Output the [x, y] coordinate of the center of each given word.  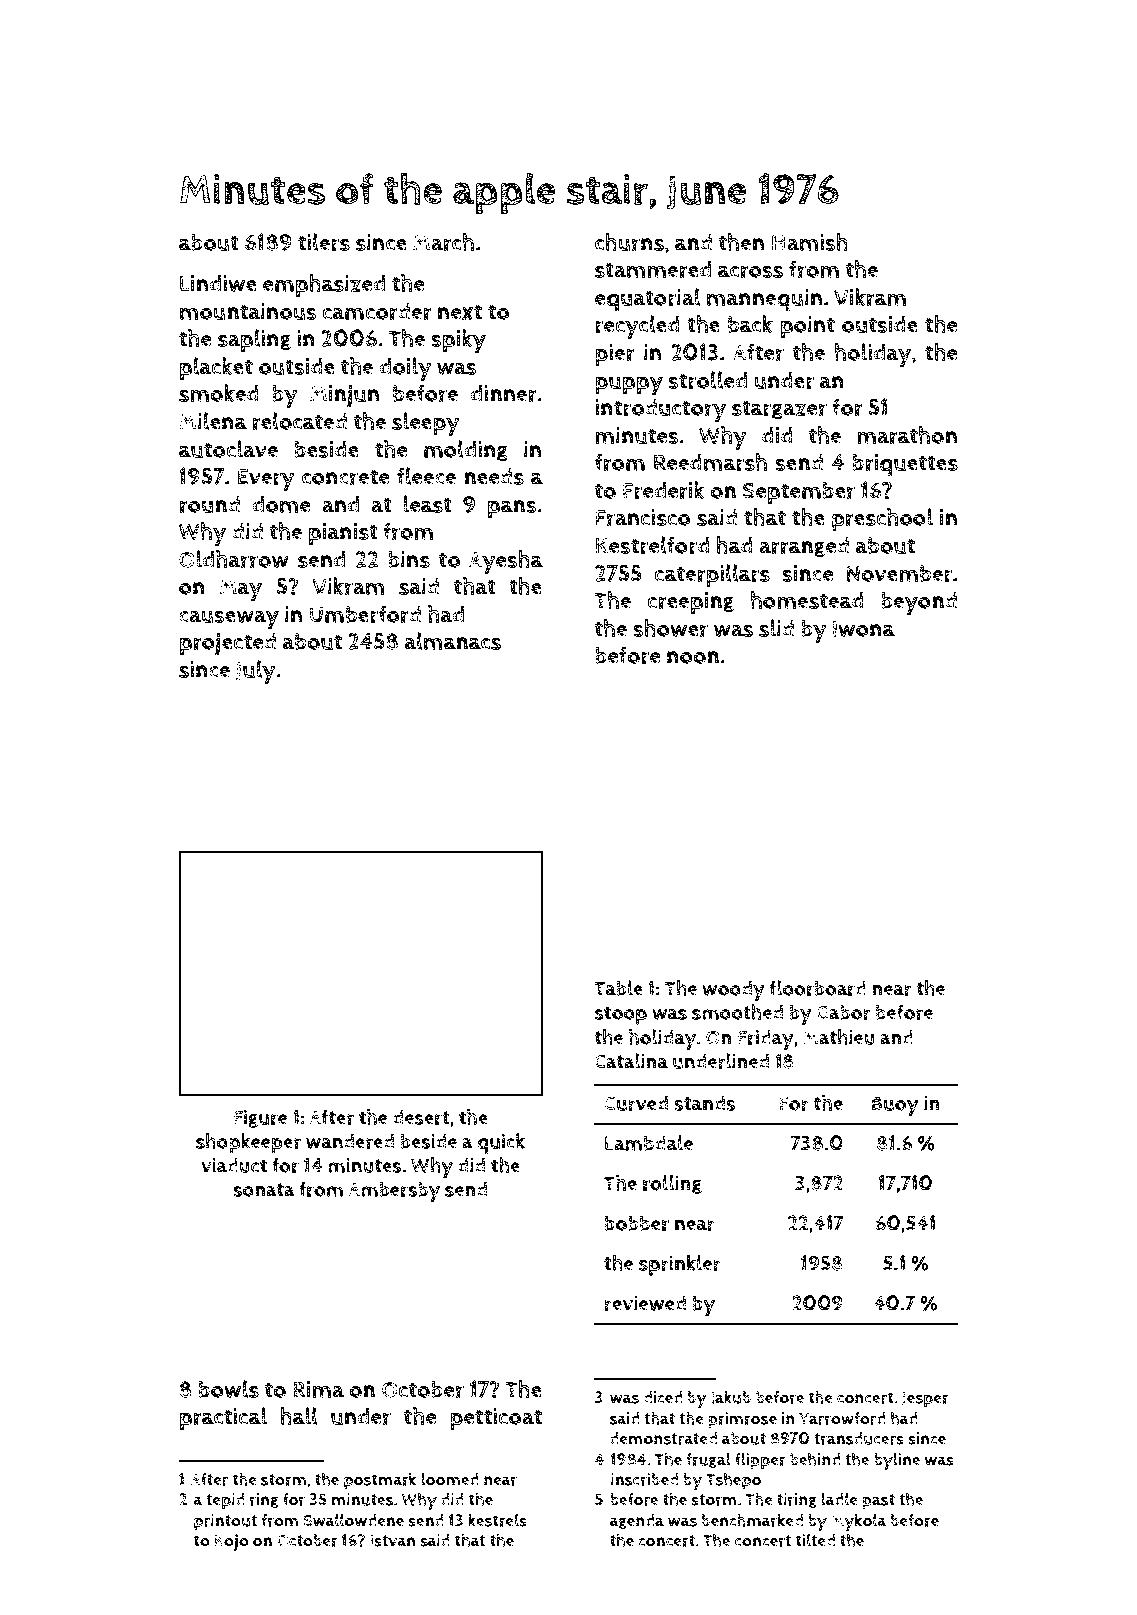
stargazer [779, 410]
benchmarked [752, 1520]
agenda [637, 1521]
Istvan [392, 1541]
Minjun [344, 396]
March [443, 242]
